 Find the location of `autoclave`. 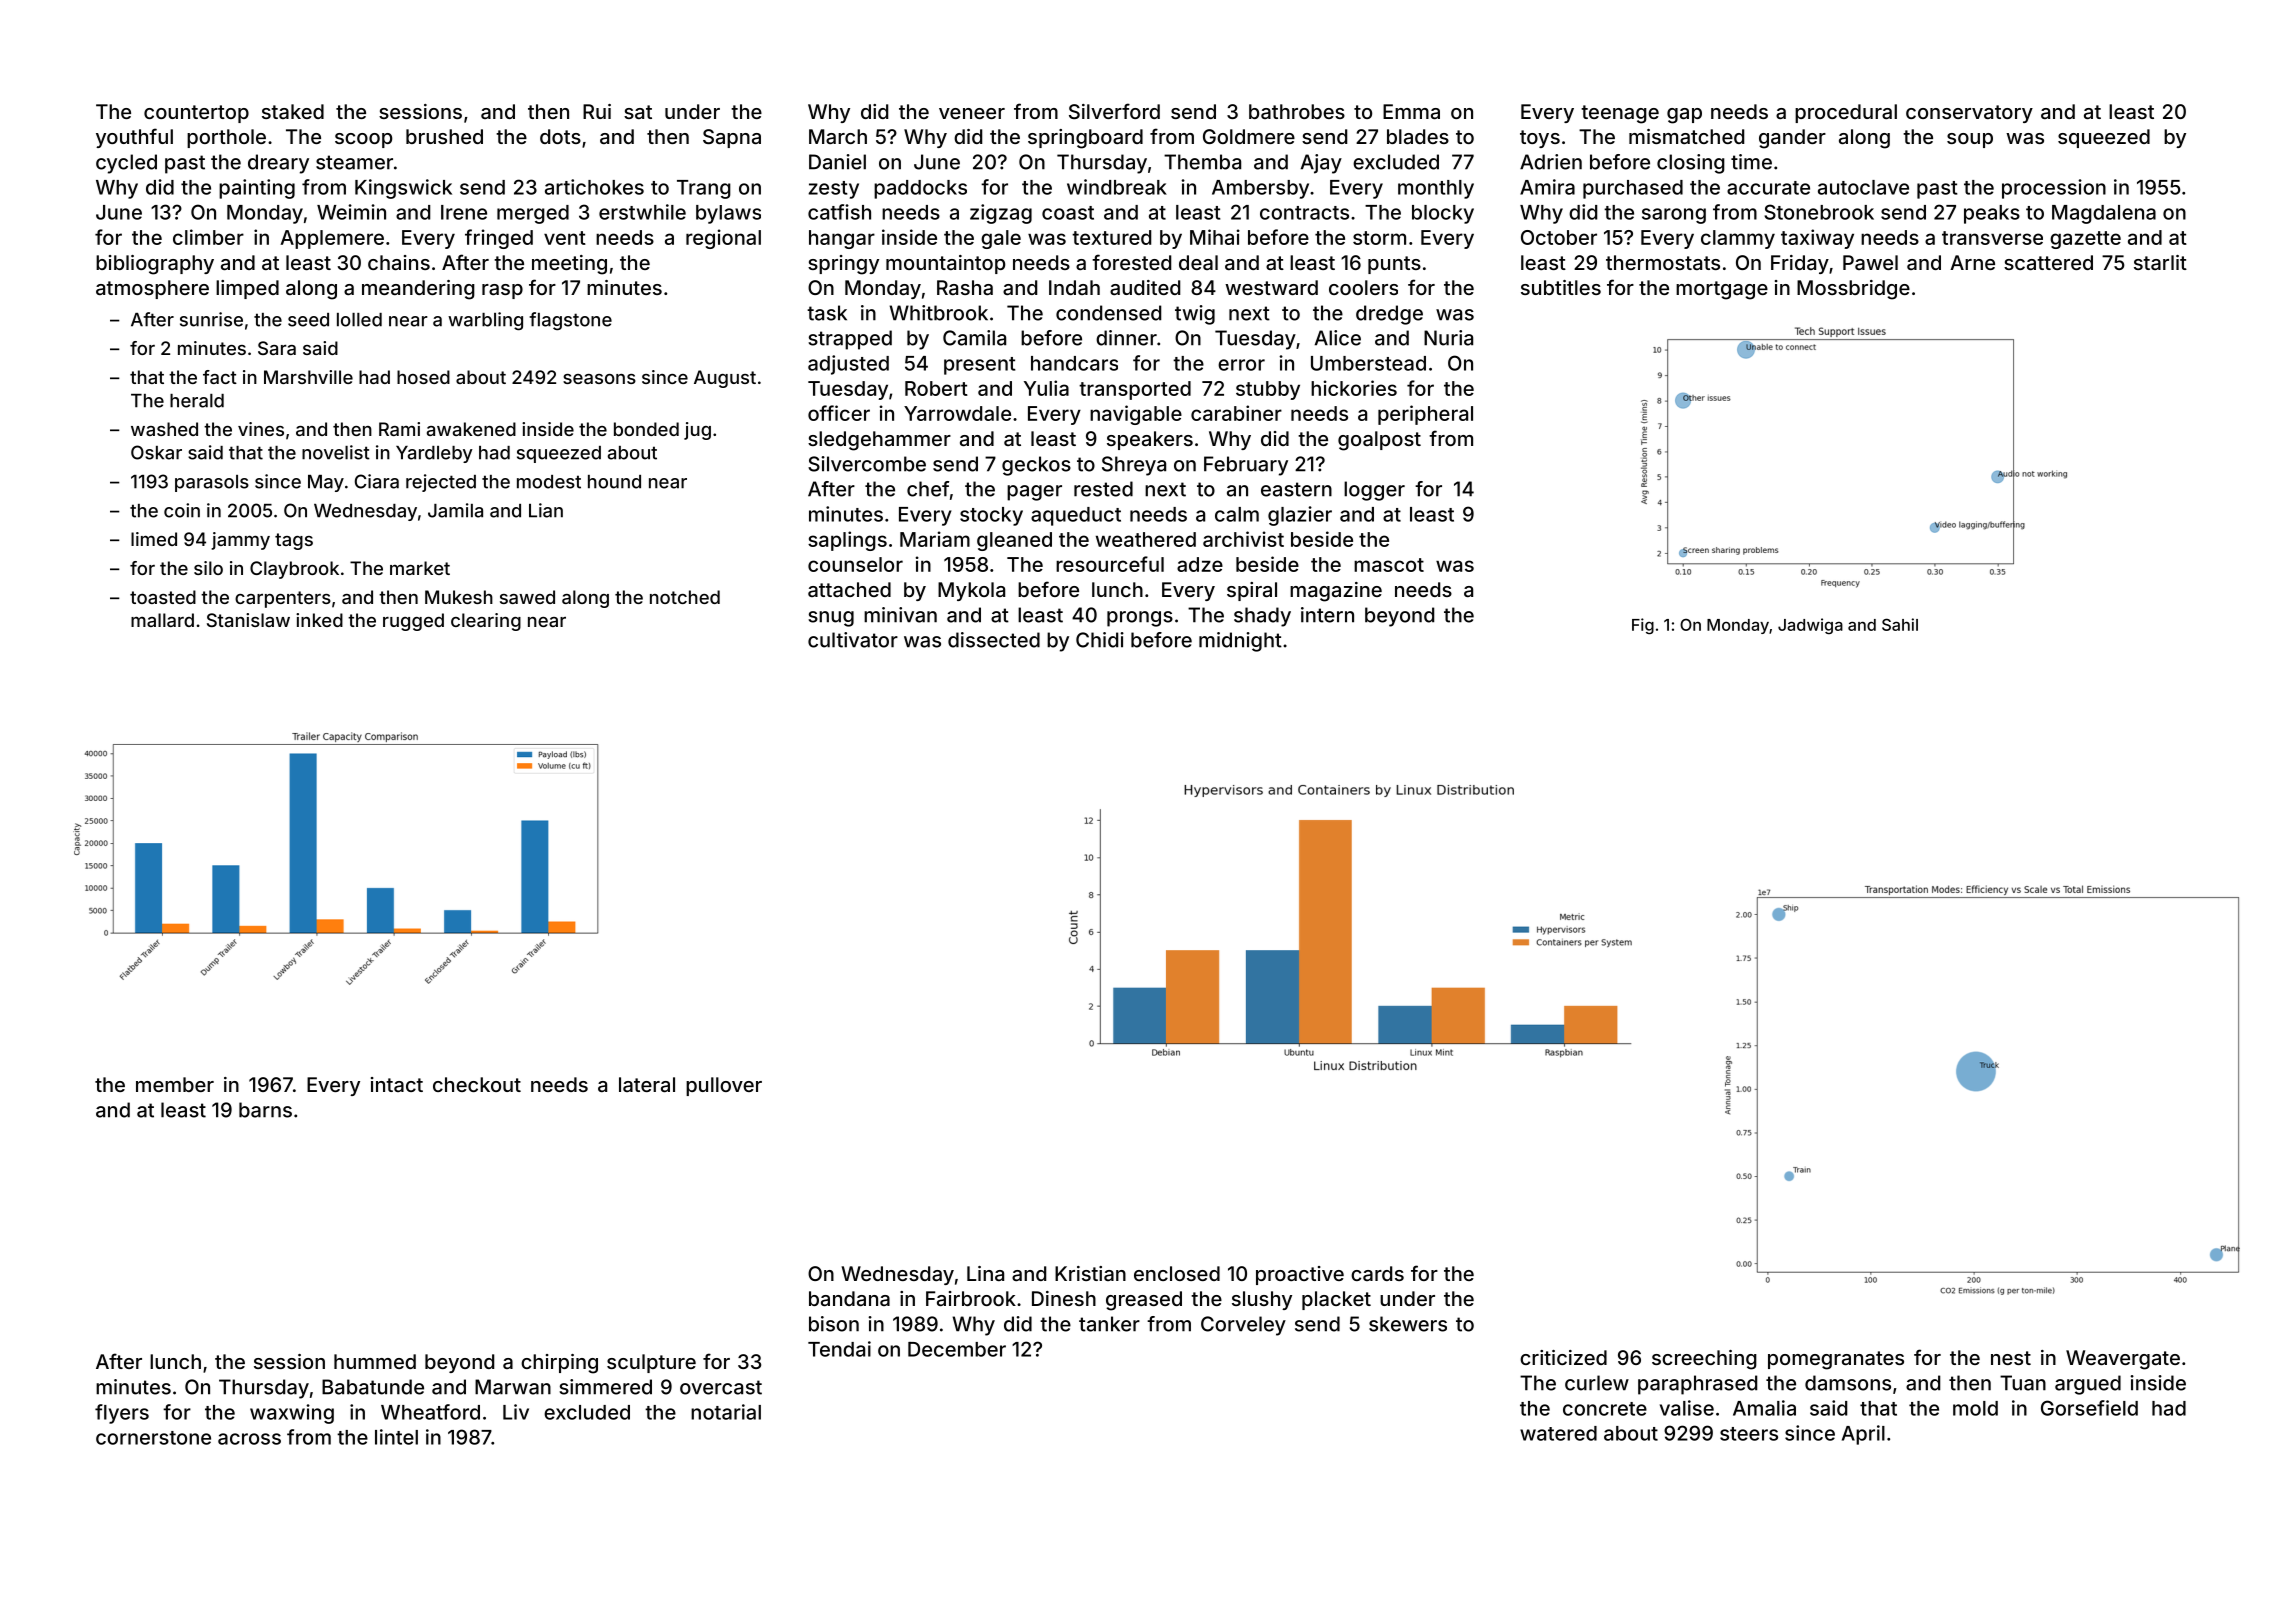

autoclave is located at coordinates (1863, 187).
